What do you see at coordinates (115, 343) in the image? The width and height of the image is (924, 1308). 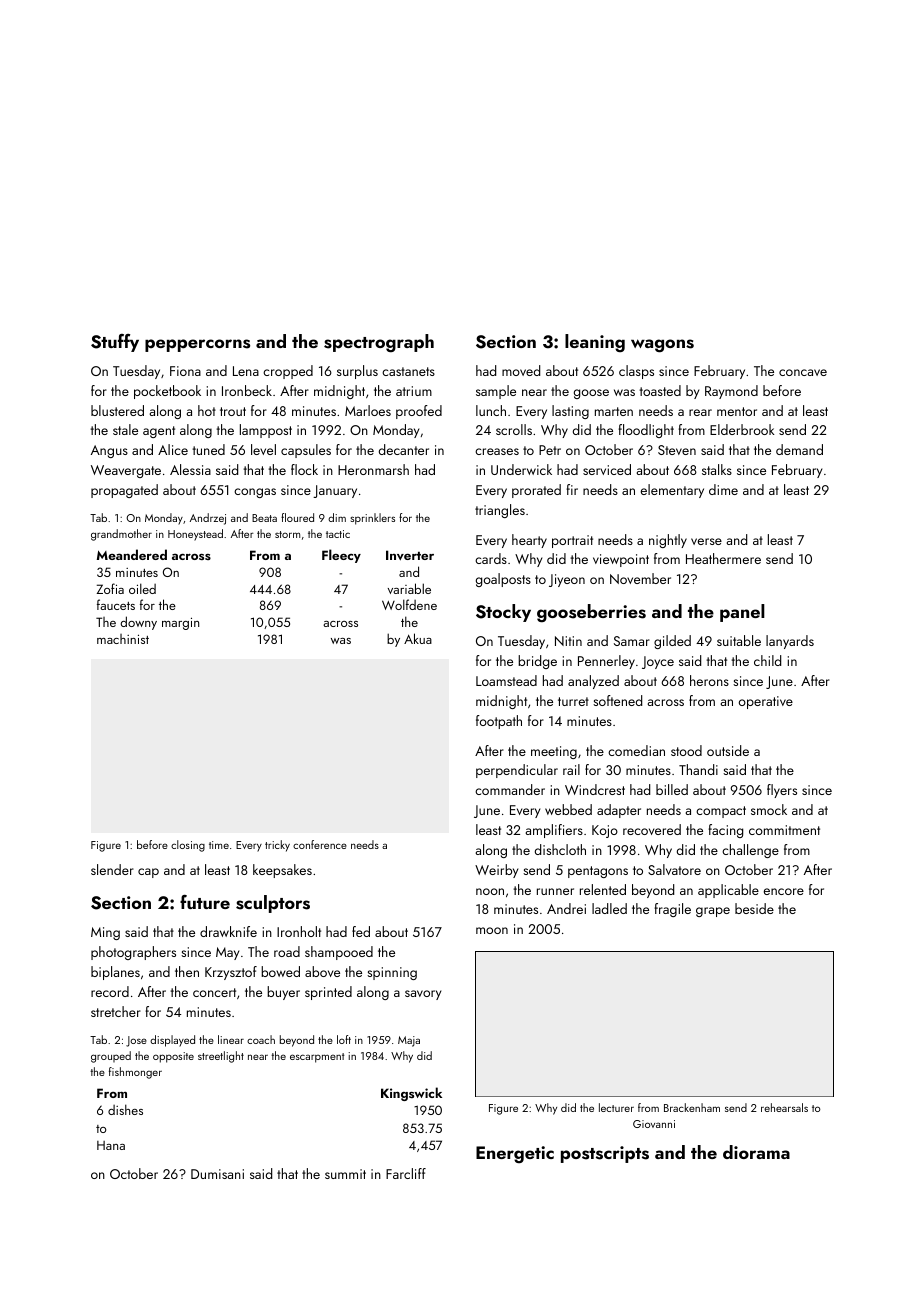 I see `Stuffy` at bounding box center [115, 343].
